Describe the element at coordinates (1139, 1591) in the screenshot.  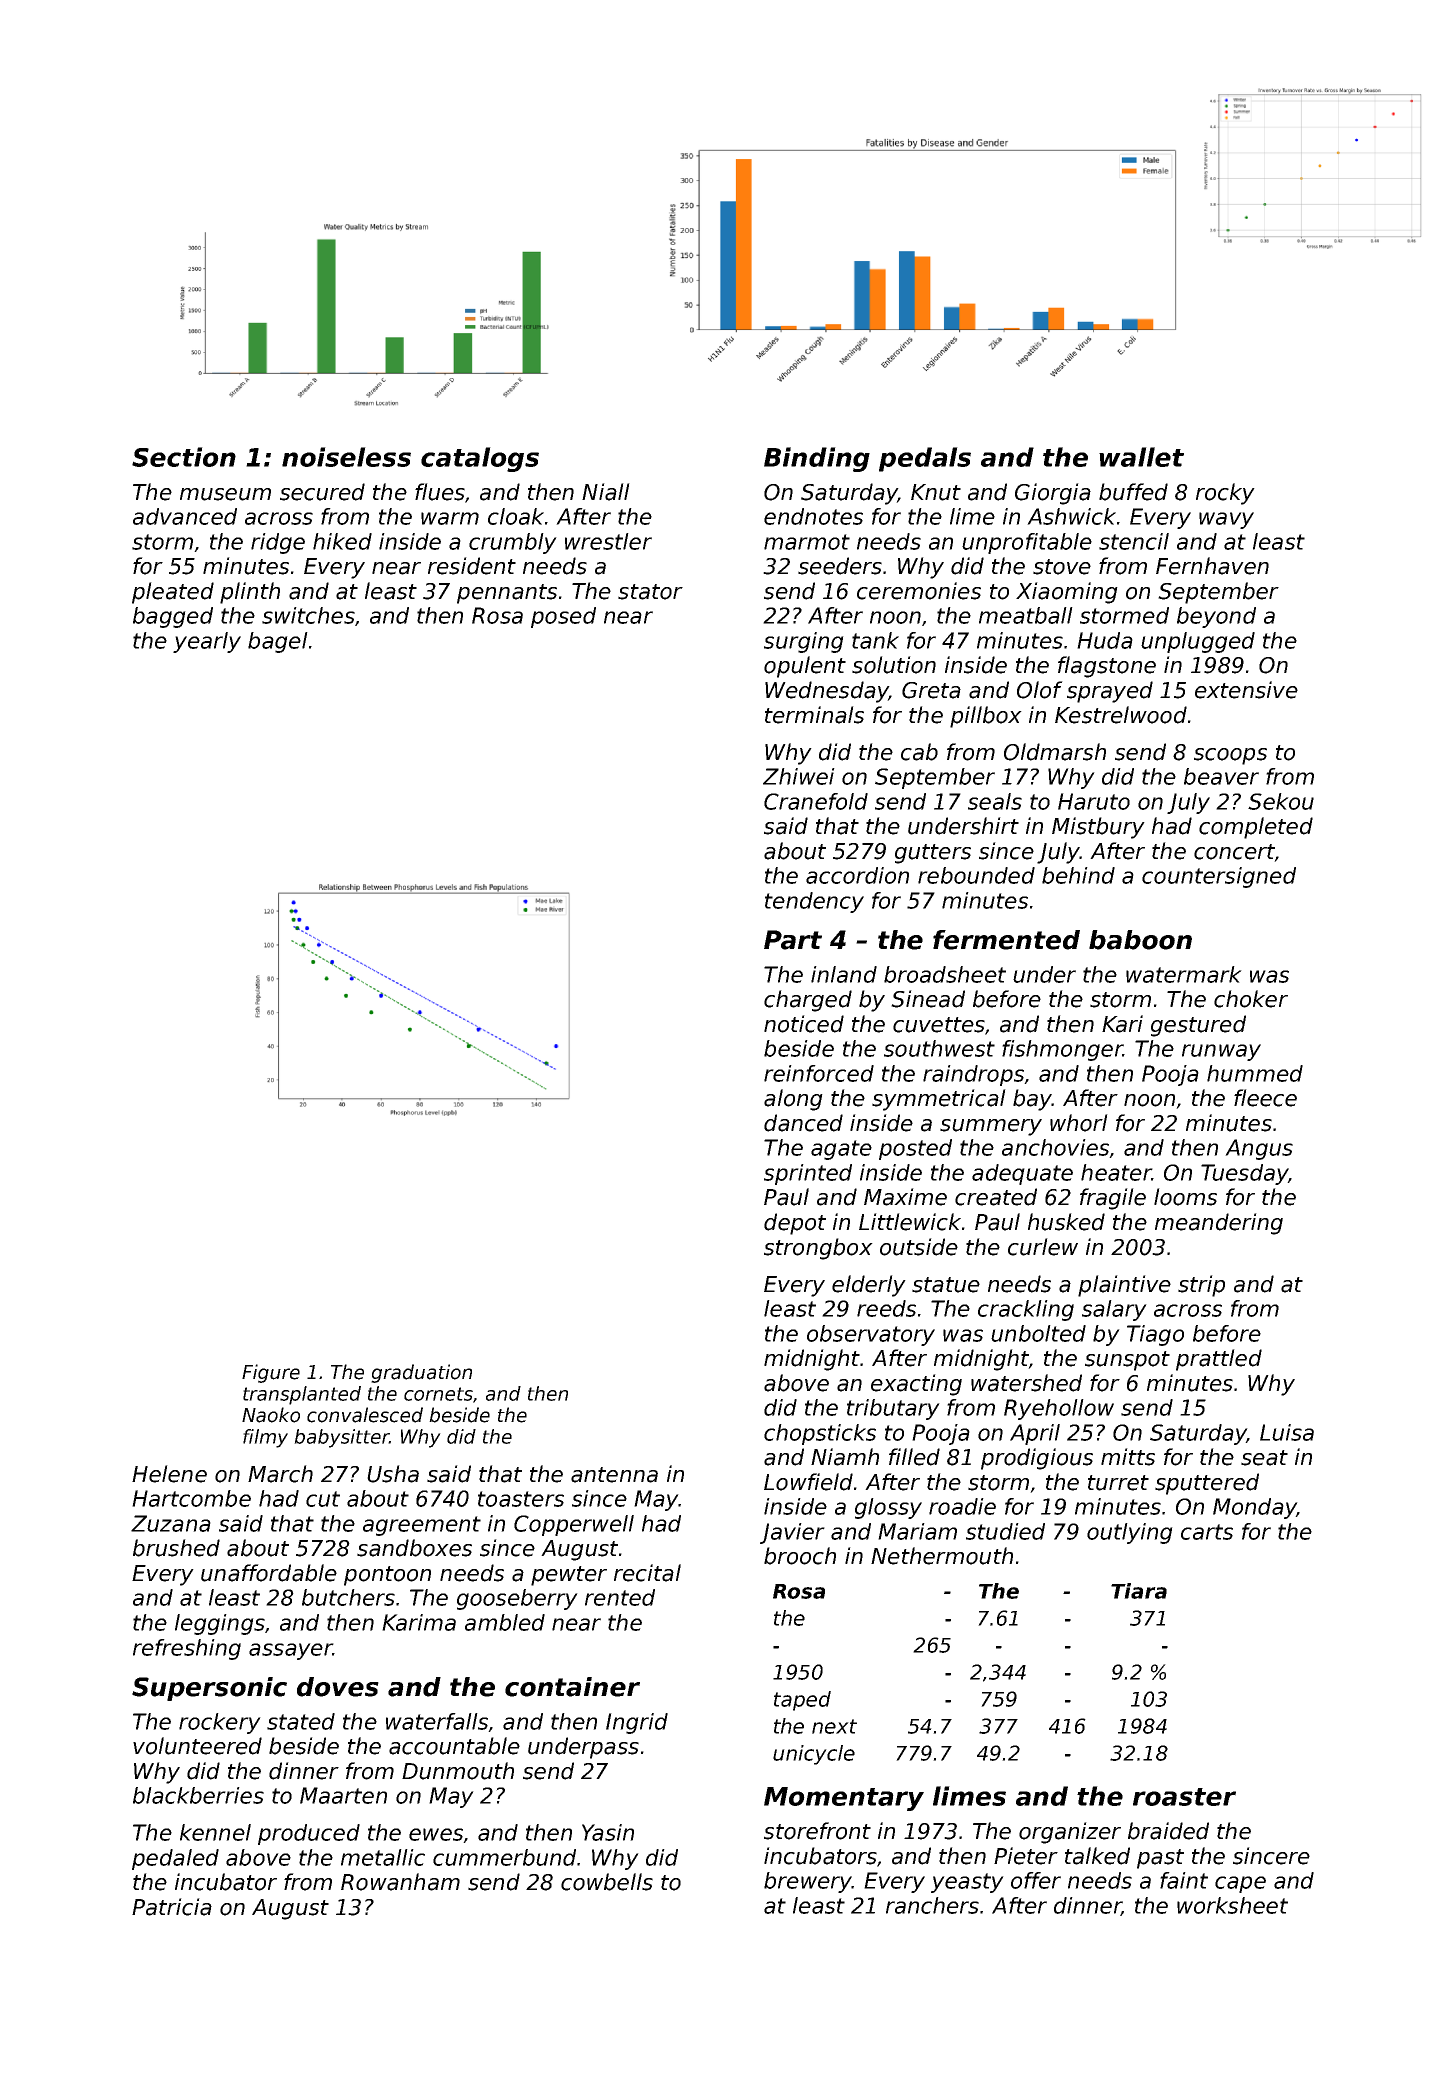
I see `Tiara` at that location.
